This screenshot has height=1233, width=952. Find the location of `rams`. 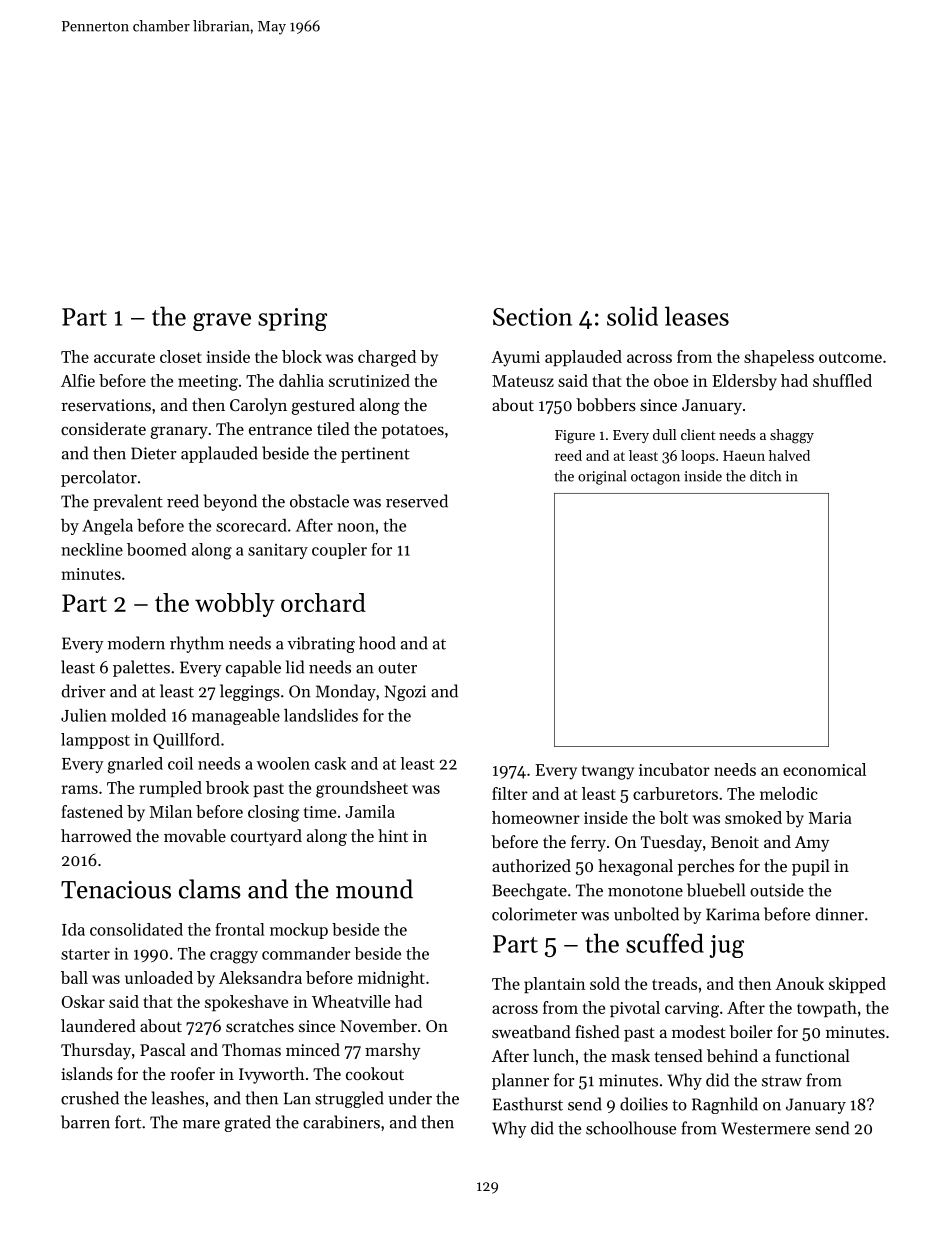

rams is located at coordinates (80, 789).
